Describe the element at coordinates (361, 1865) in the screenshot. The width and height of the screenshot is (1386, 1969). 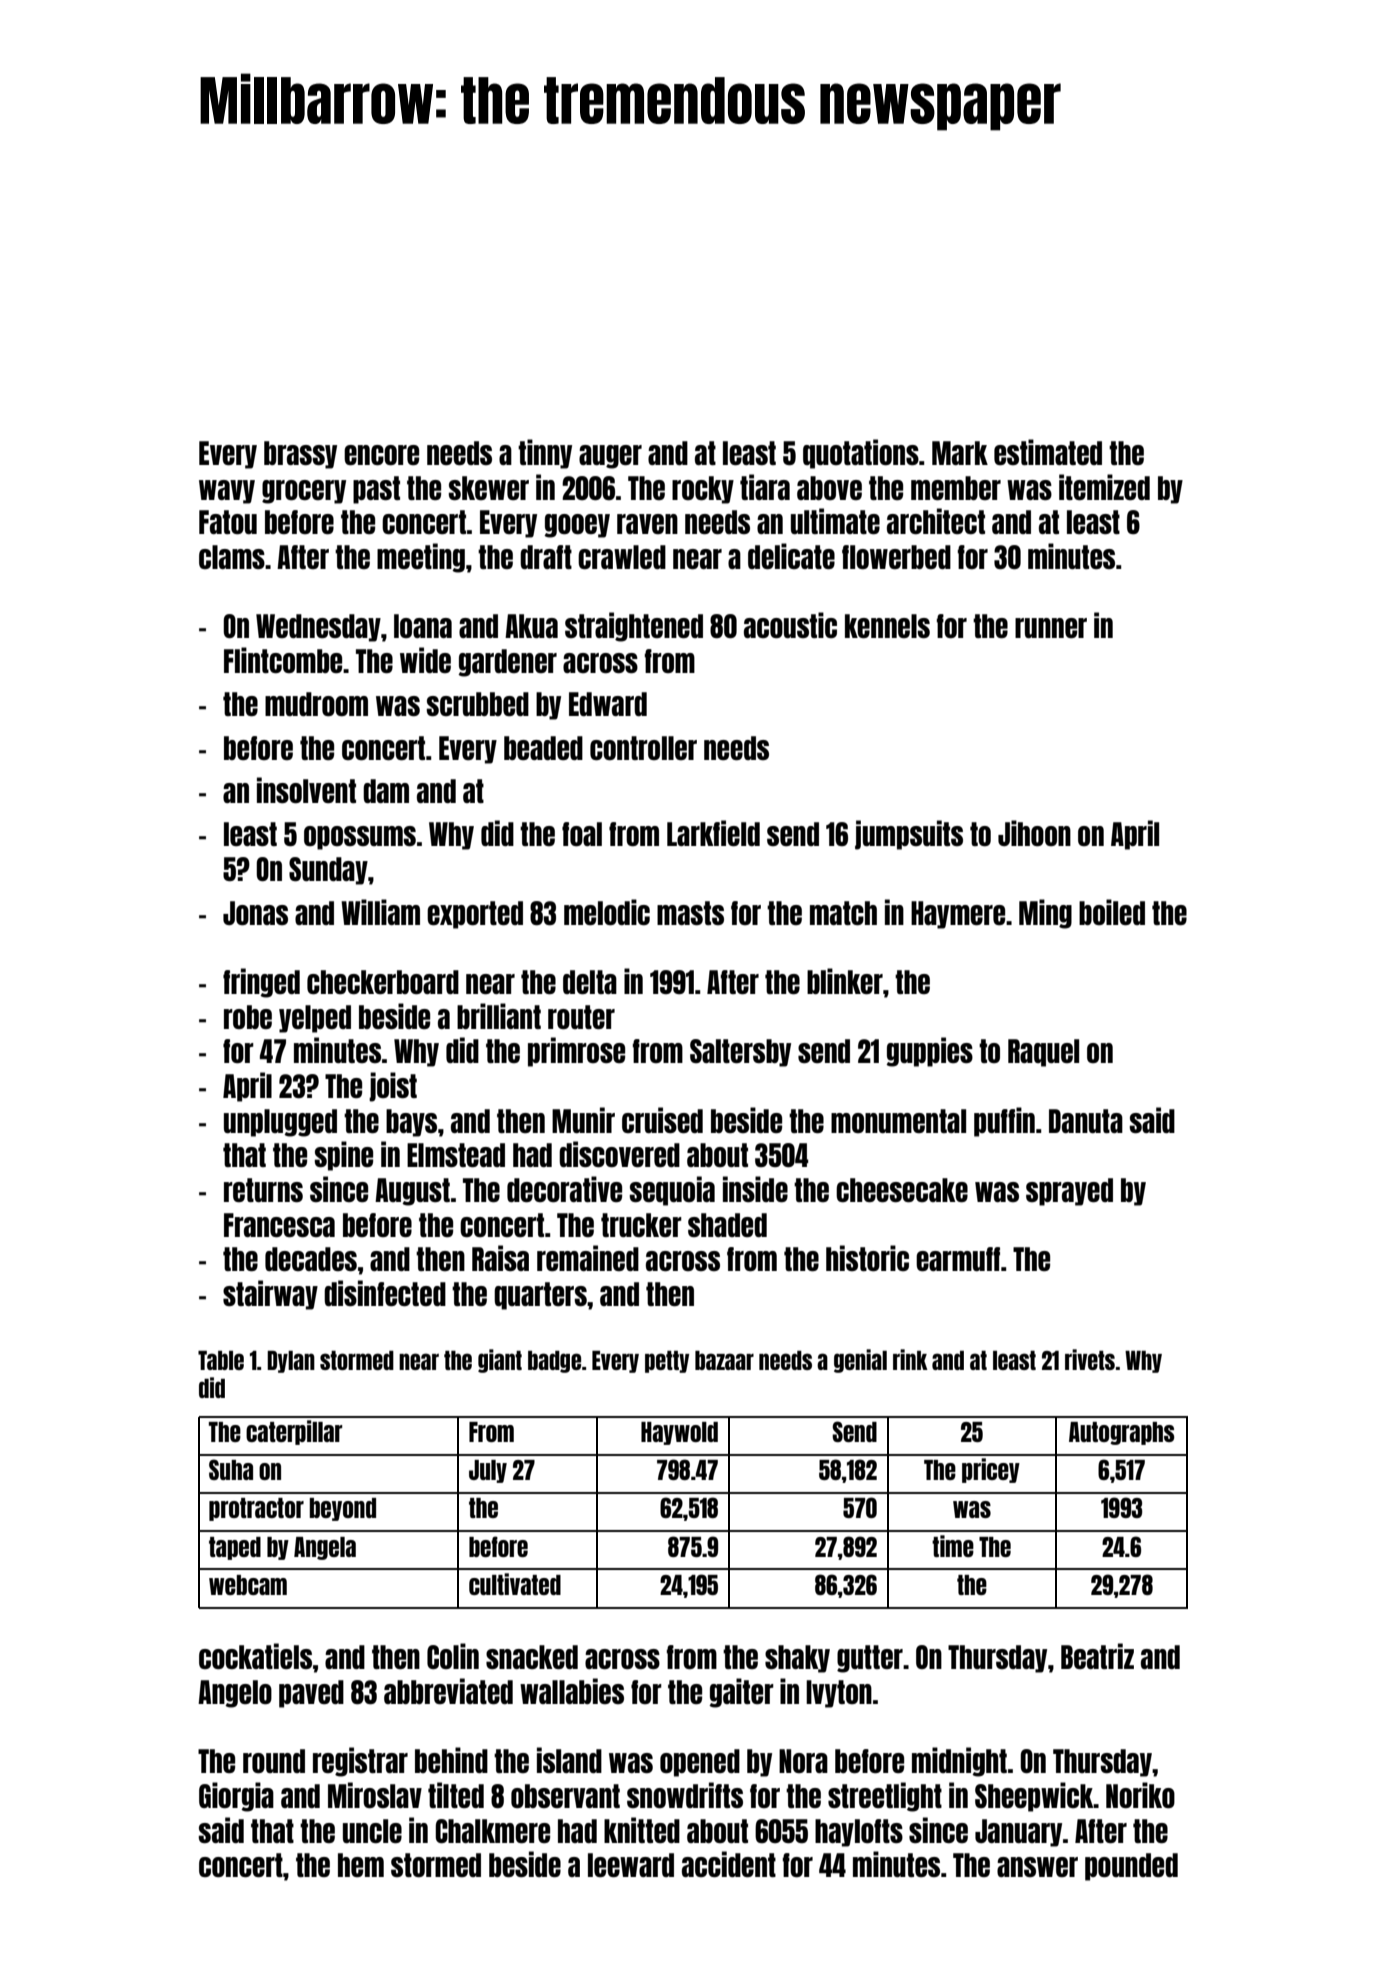
I see `hem` at that location.
